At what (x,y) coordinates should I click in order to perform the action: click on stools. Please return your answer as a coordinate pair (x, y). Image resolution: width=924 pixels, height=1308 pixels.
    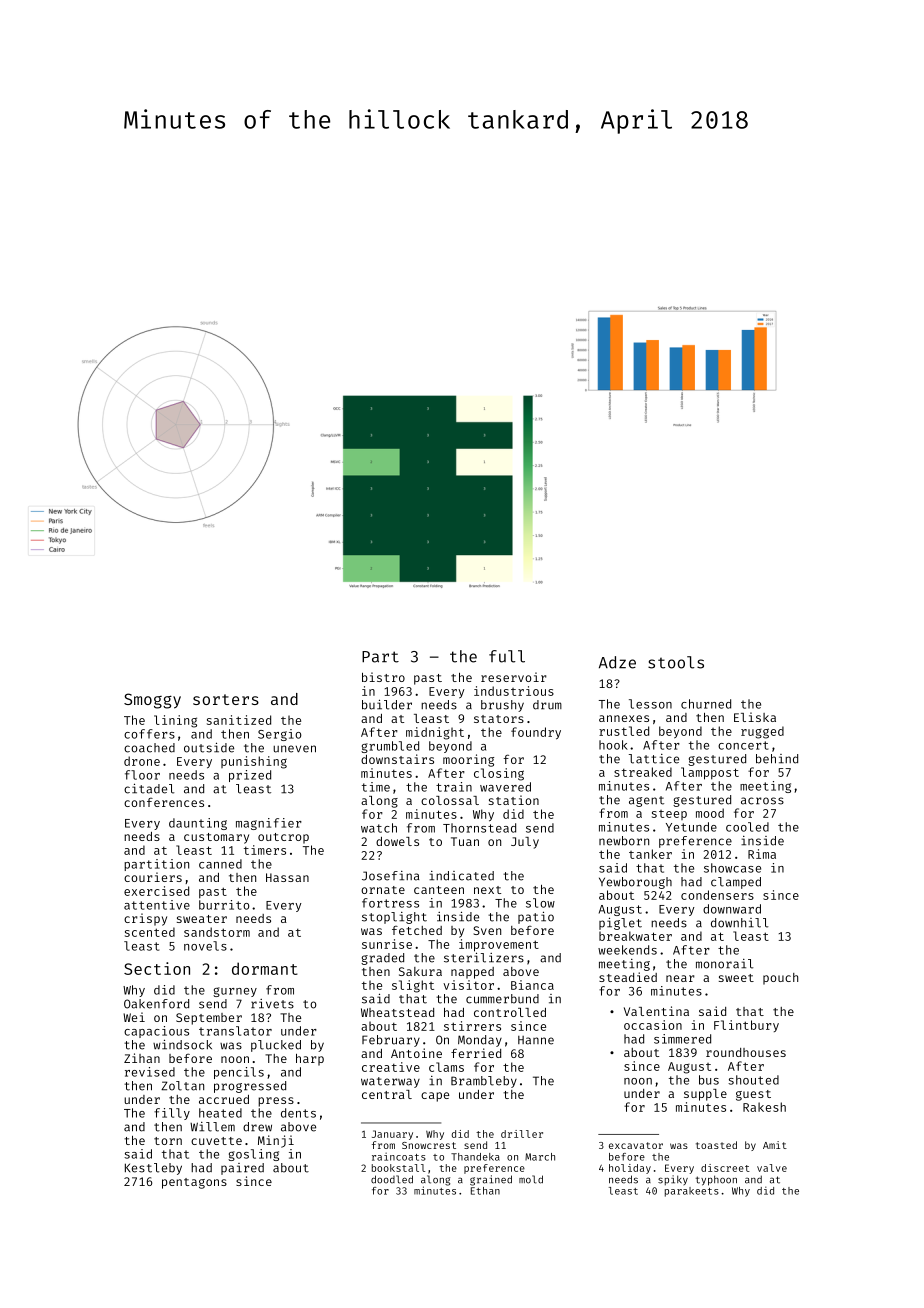
    Looking at the image, I should click on (676, 662).
